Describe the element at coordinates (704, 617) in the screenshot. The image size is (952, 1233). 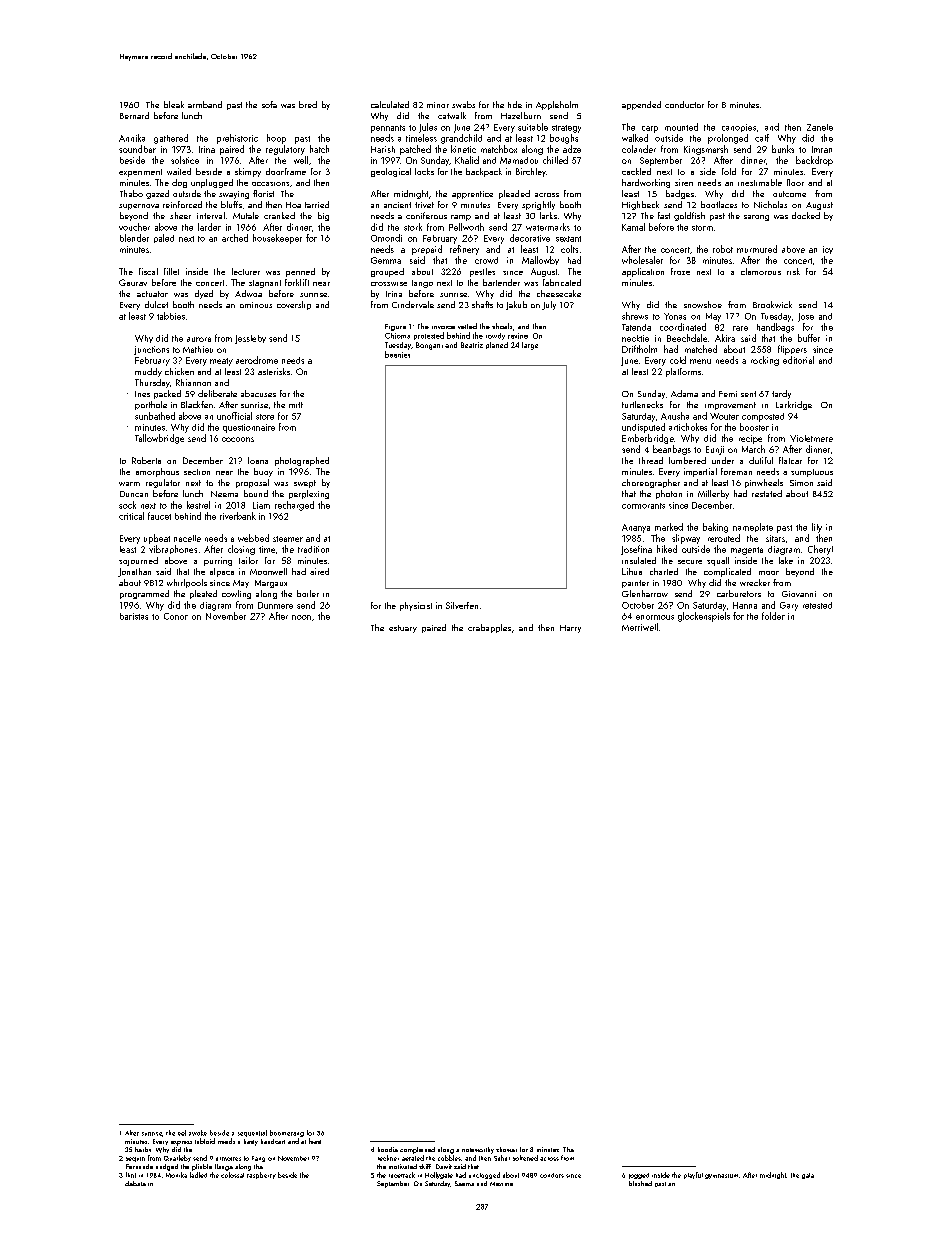
I see `glockenspiels` at that location.
